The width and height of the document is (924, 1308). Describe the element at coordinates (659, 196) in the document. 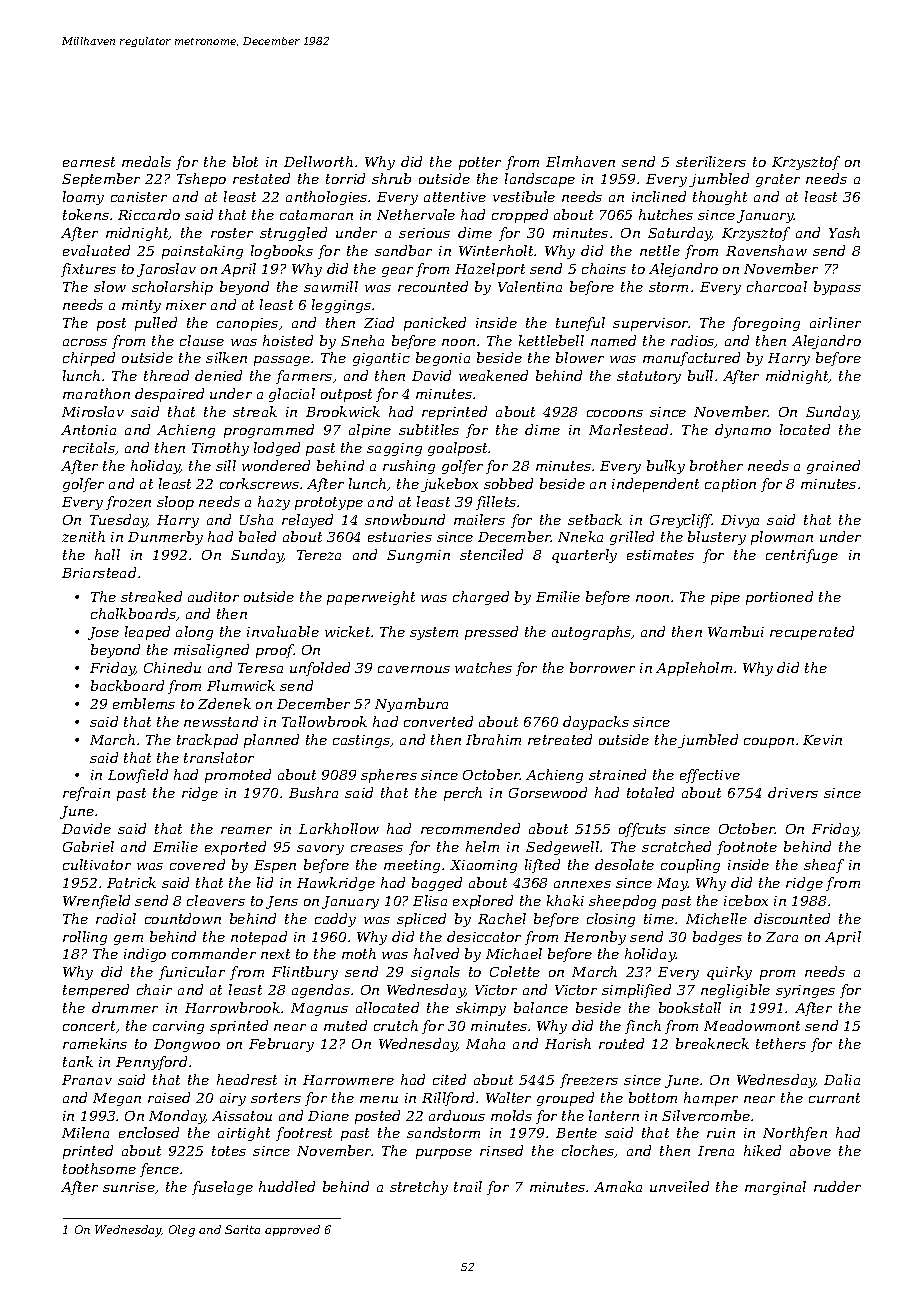

I see `inclined` at that location.
